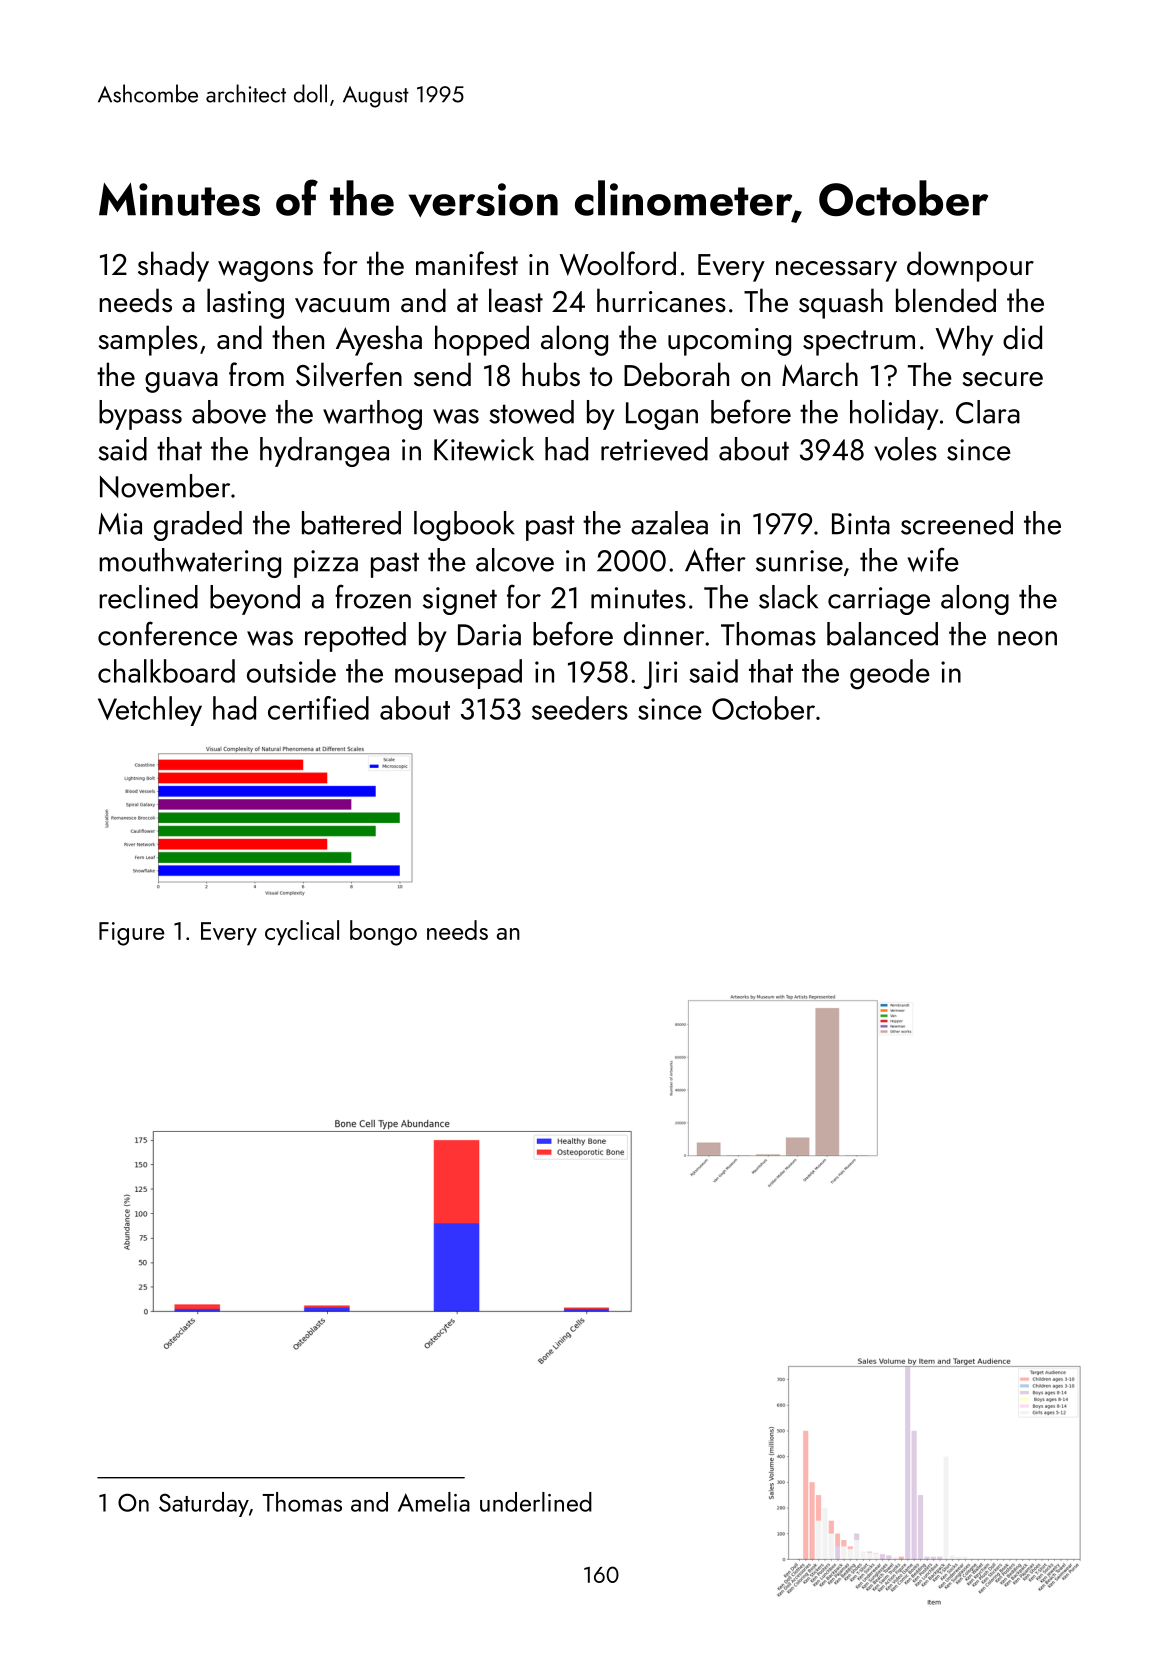 This document has height=1654, width=1165. Describe the element at coordinates (1003, 379) in the document. I see `secure` at that location.
